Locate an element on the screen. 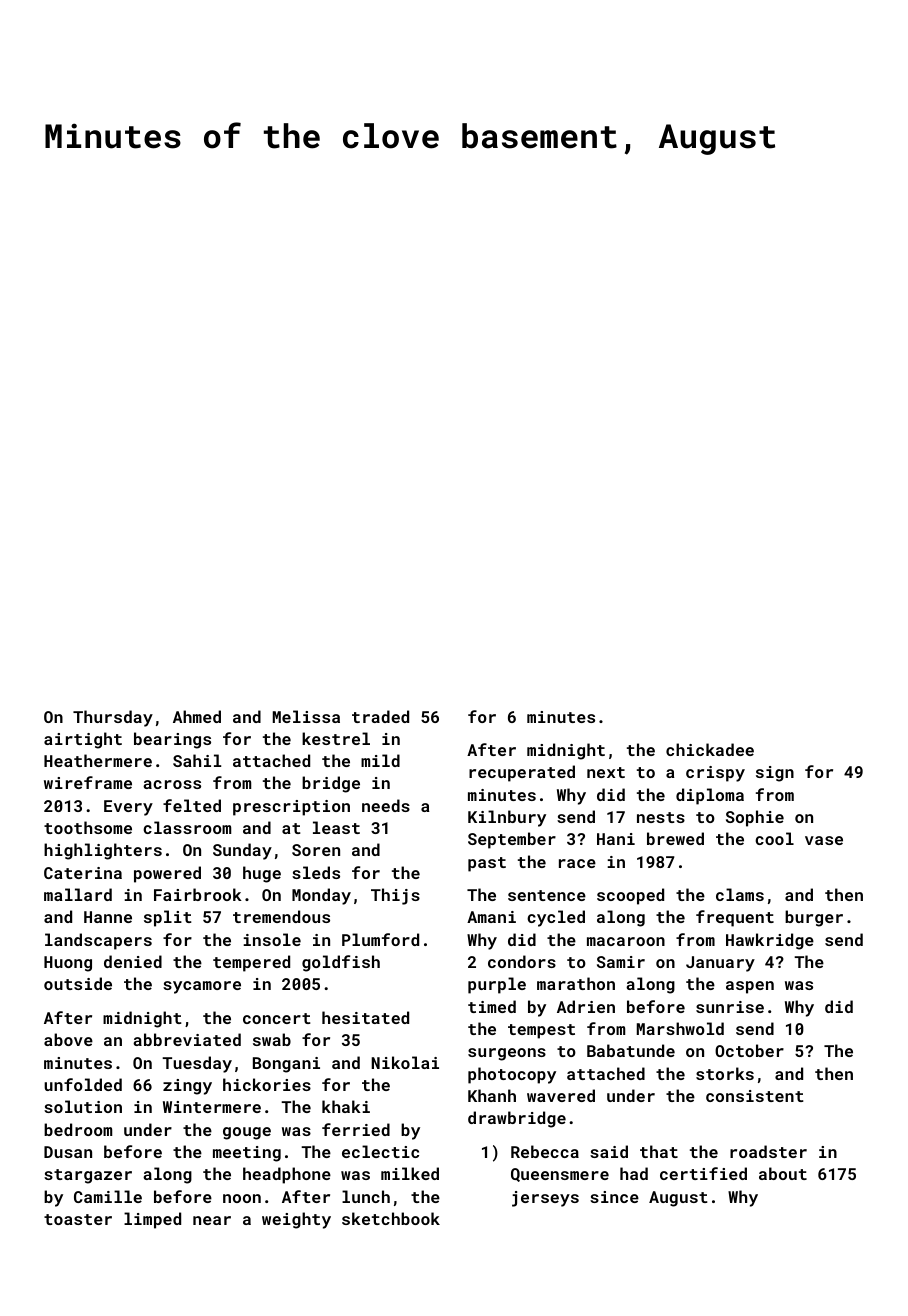  ferried is located at coordinates (356, 1129).
